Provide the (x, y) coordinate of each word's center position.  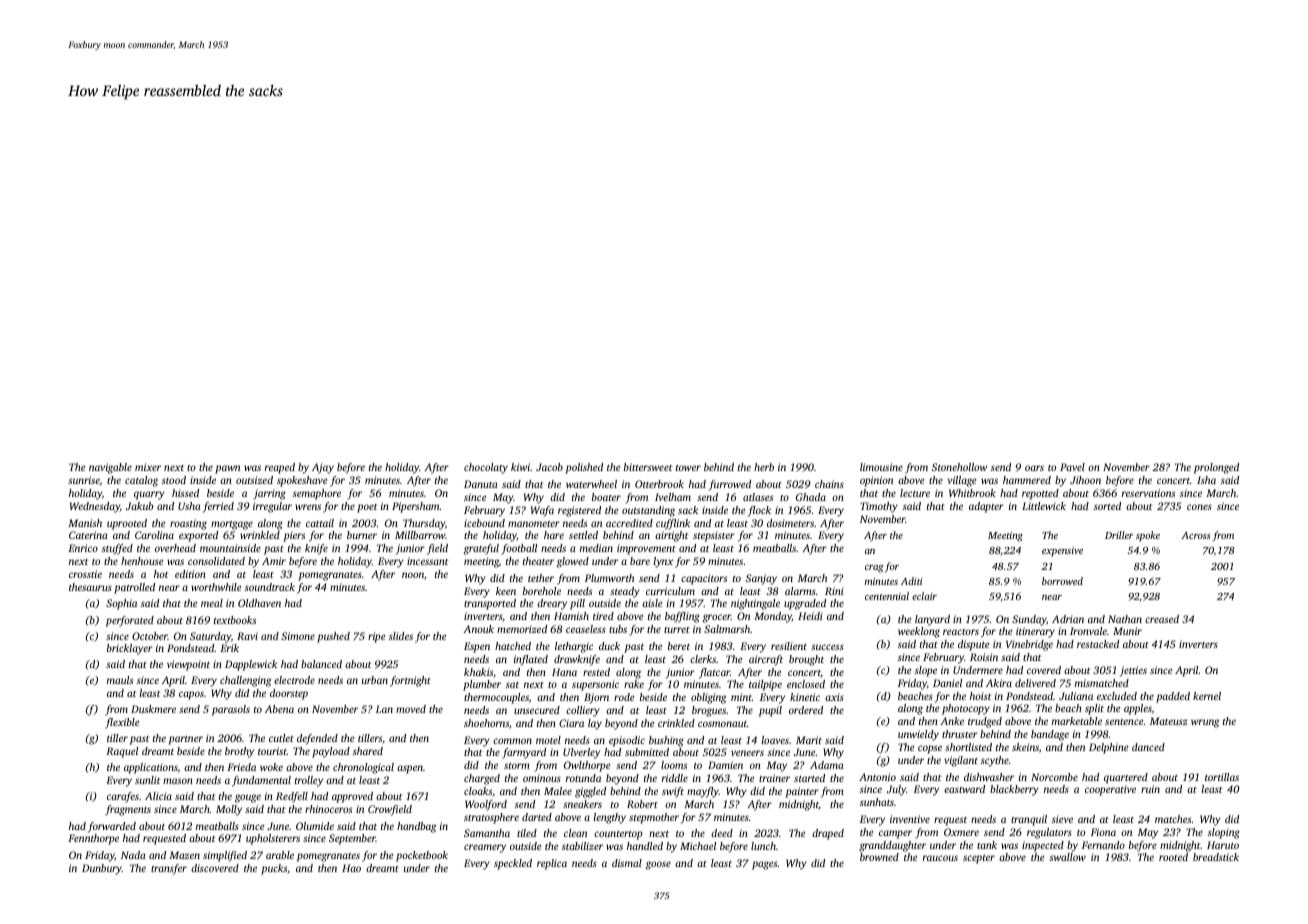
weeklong (919, 632)
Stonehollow (959, 467)
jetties (1133, 671)
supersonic (595, 685)
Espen (477, 647)
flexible (122, 723)
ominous (542, 778)
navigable (110, 468)
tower (688, 467)
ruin (1150, 789)
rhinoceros (328, 809)
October (150, 636)
